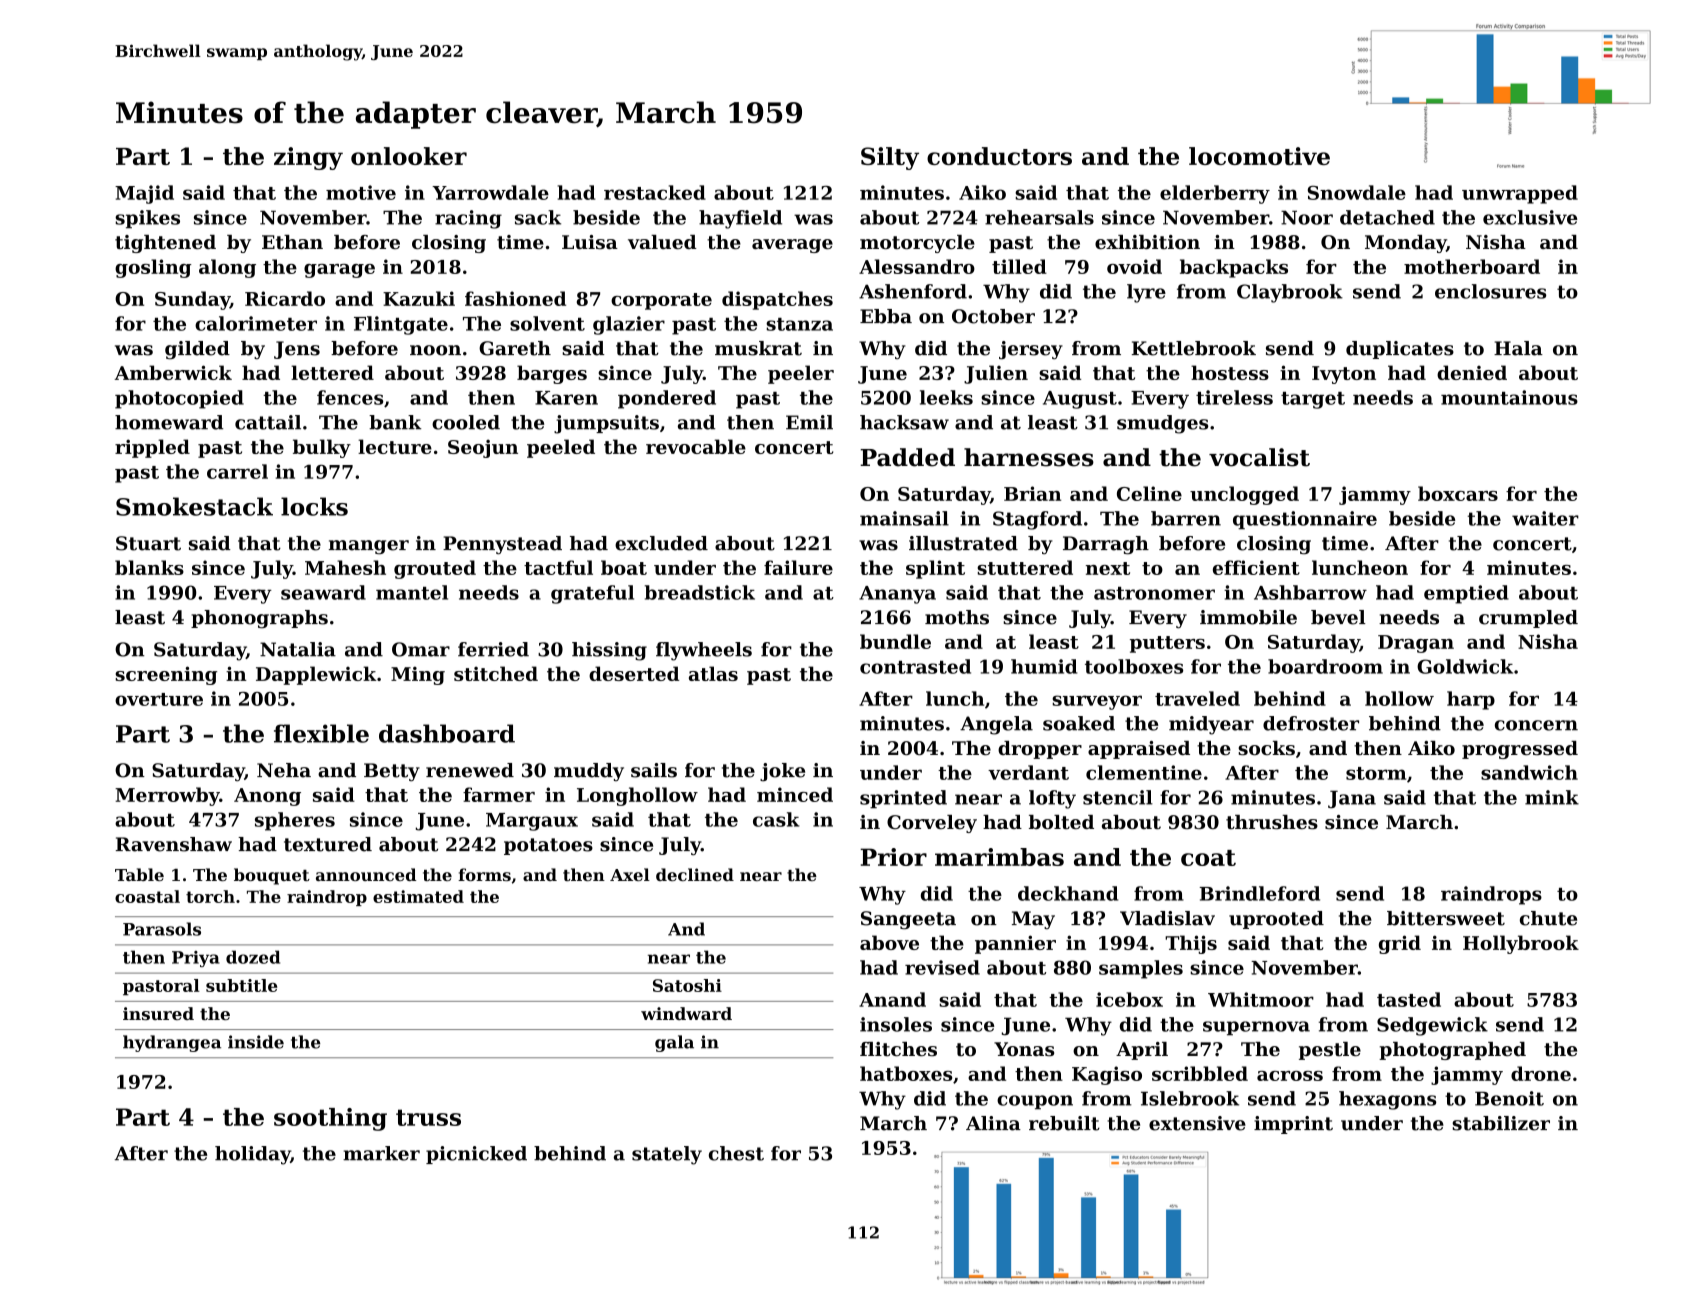 The width and height of the screenshot is (1693, 1308). Describe the element at coordinates (758, 348) in the screenshot. I see `muskrat` at that location.
